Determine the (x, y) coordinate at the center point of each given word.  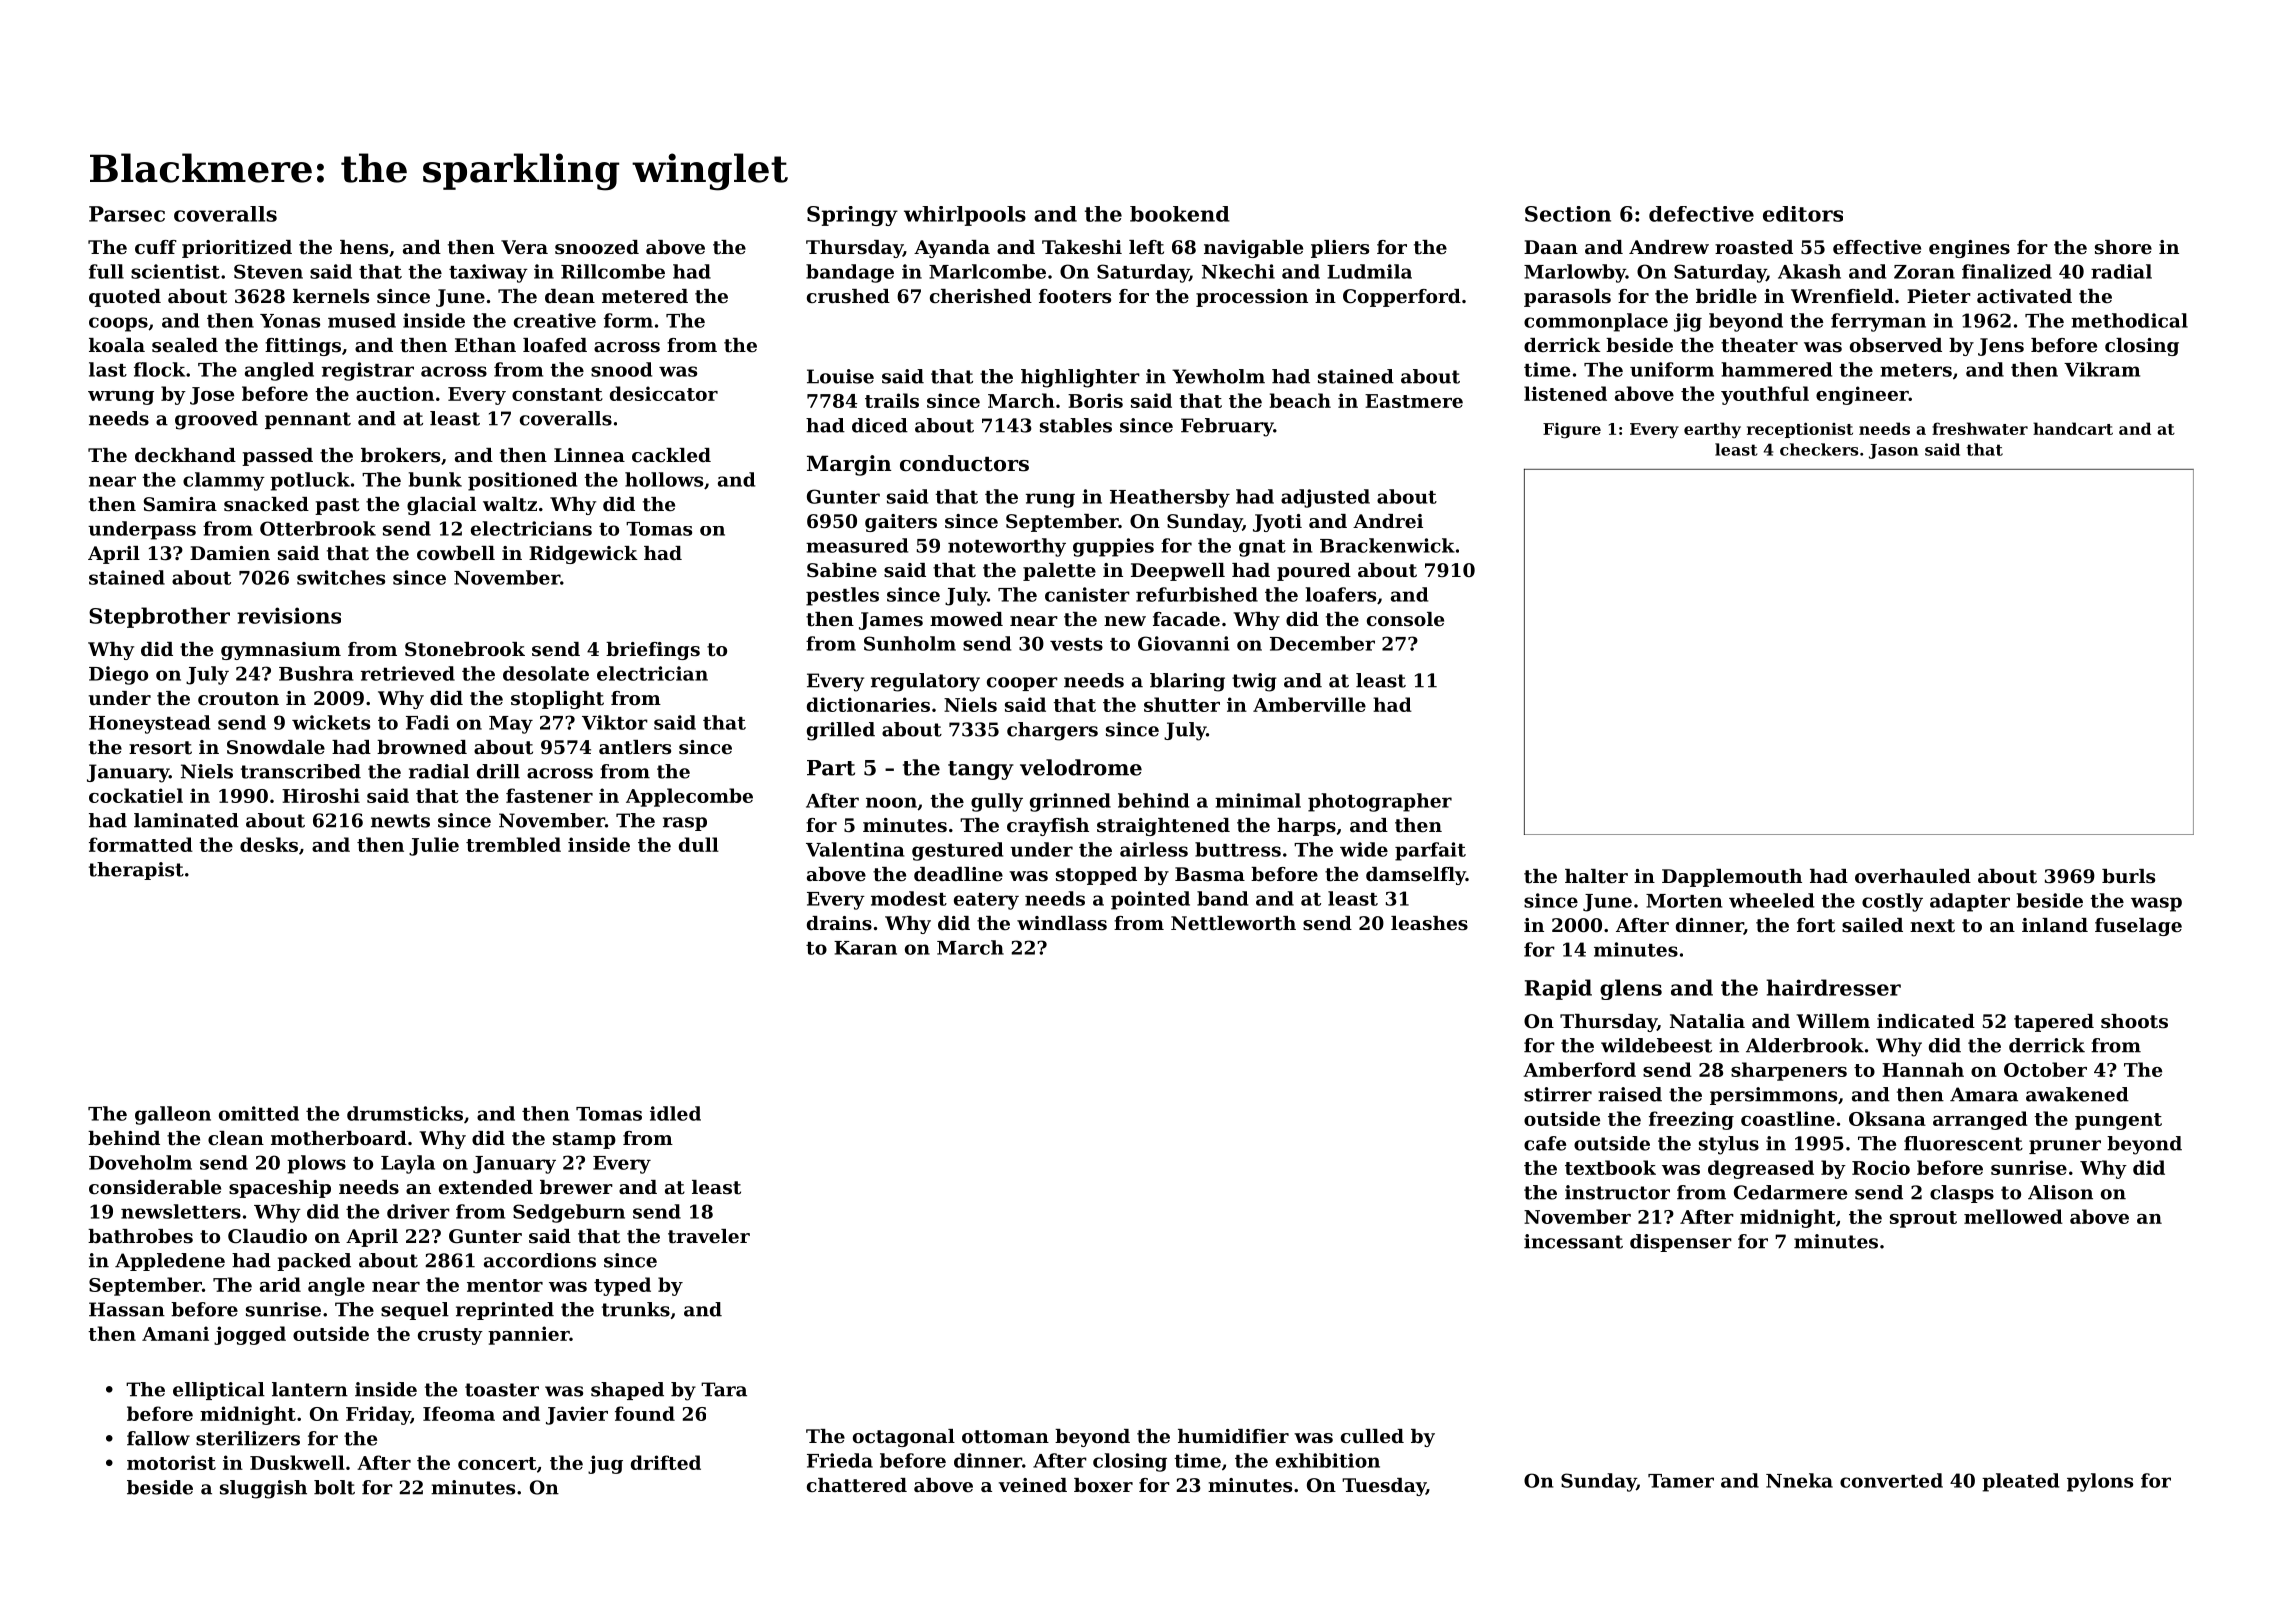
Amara (1984, 1094)
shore (2123, 247)
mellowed (2013, 1216)
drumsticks (405, 1113)
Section (1568, 214)
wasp (2156, 904)
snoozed (597, 247)
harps (1306, 827)
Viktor (615, 722)
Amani (175, 1333)
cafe (1545, 1143)
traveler (709, 1236)
